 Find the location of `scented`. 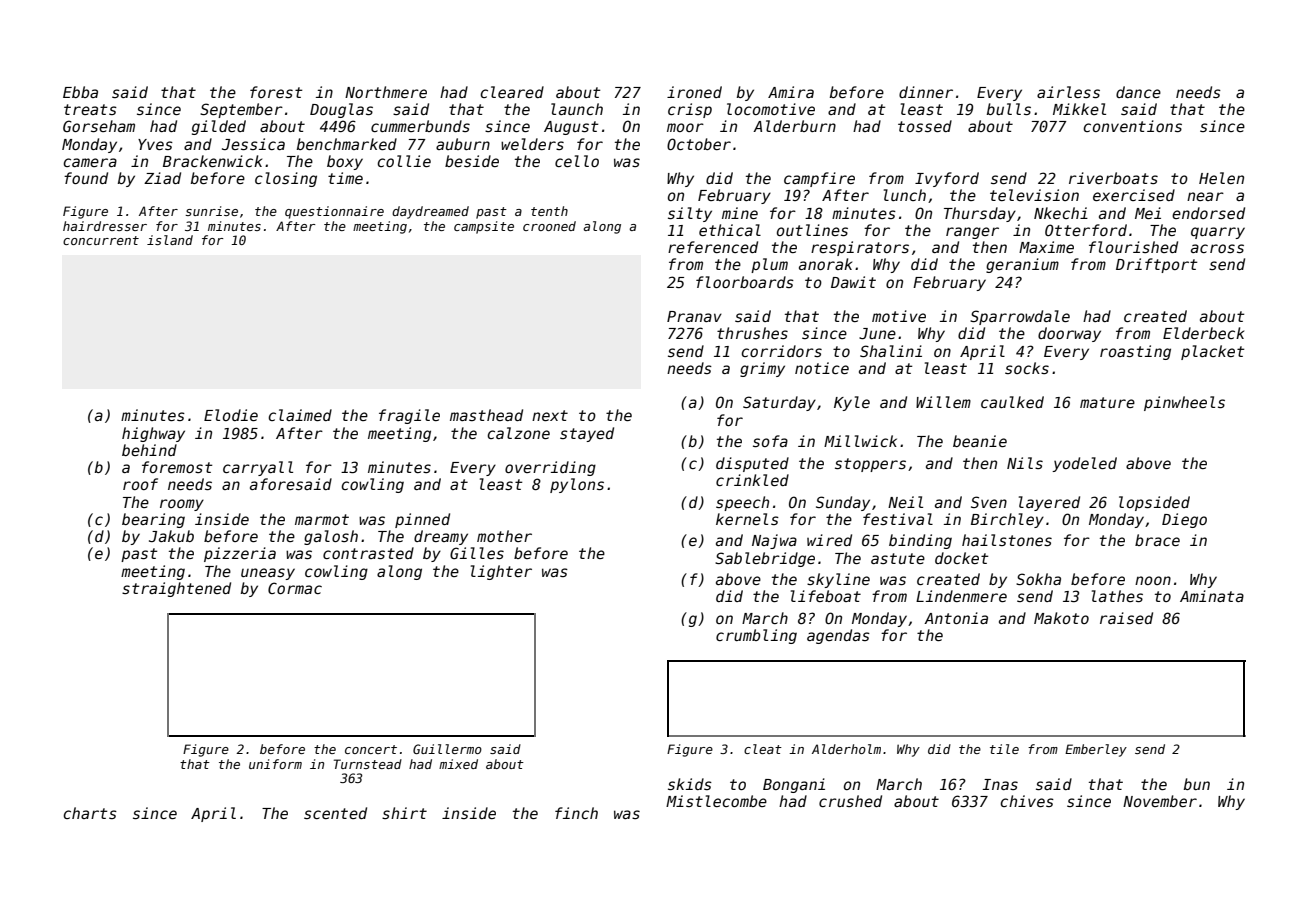

scented is located at coordinates (335, 813).
